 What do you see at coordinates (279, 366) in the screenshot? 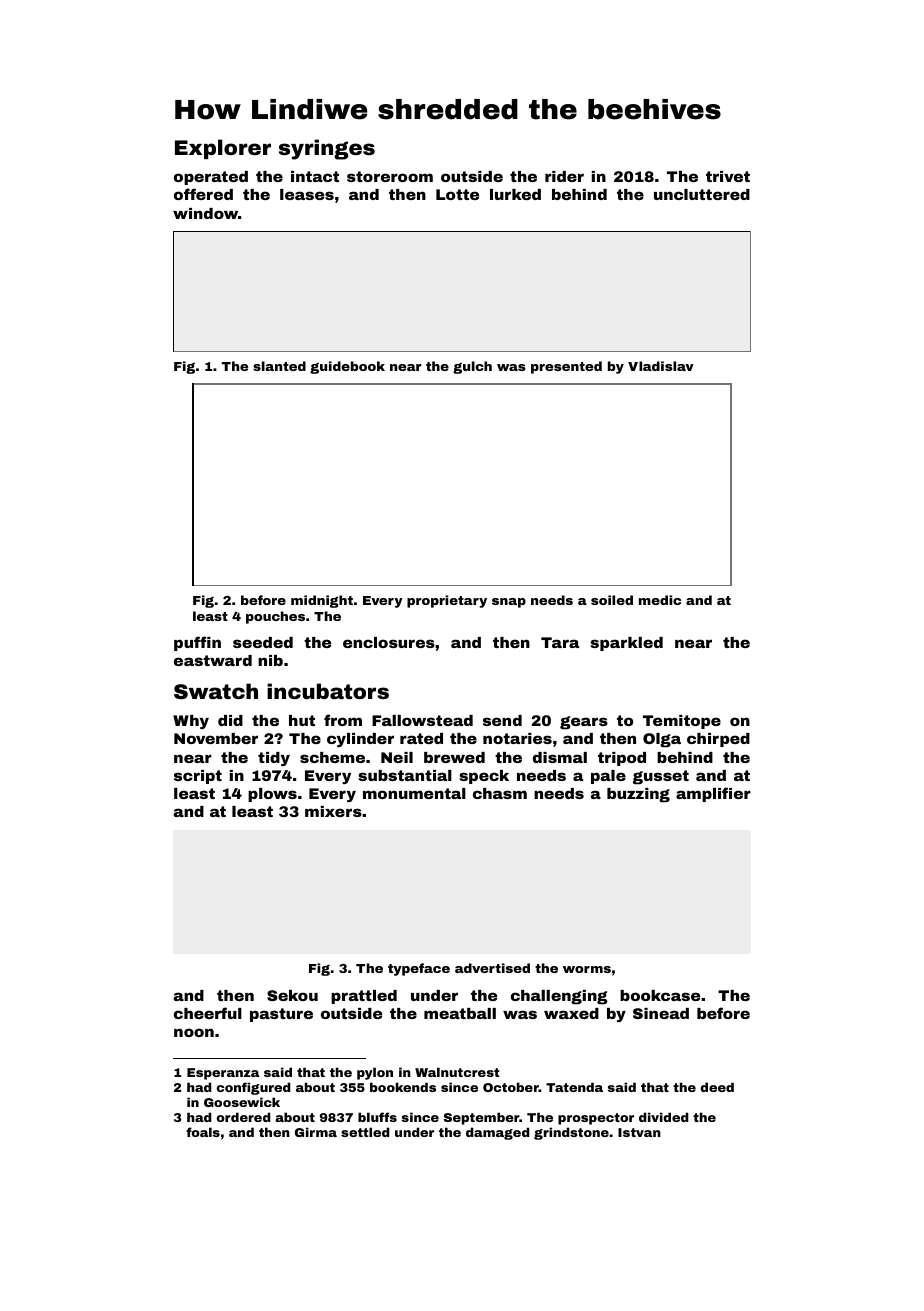
I see `slanted` at bounding box center [279, 366].
